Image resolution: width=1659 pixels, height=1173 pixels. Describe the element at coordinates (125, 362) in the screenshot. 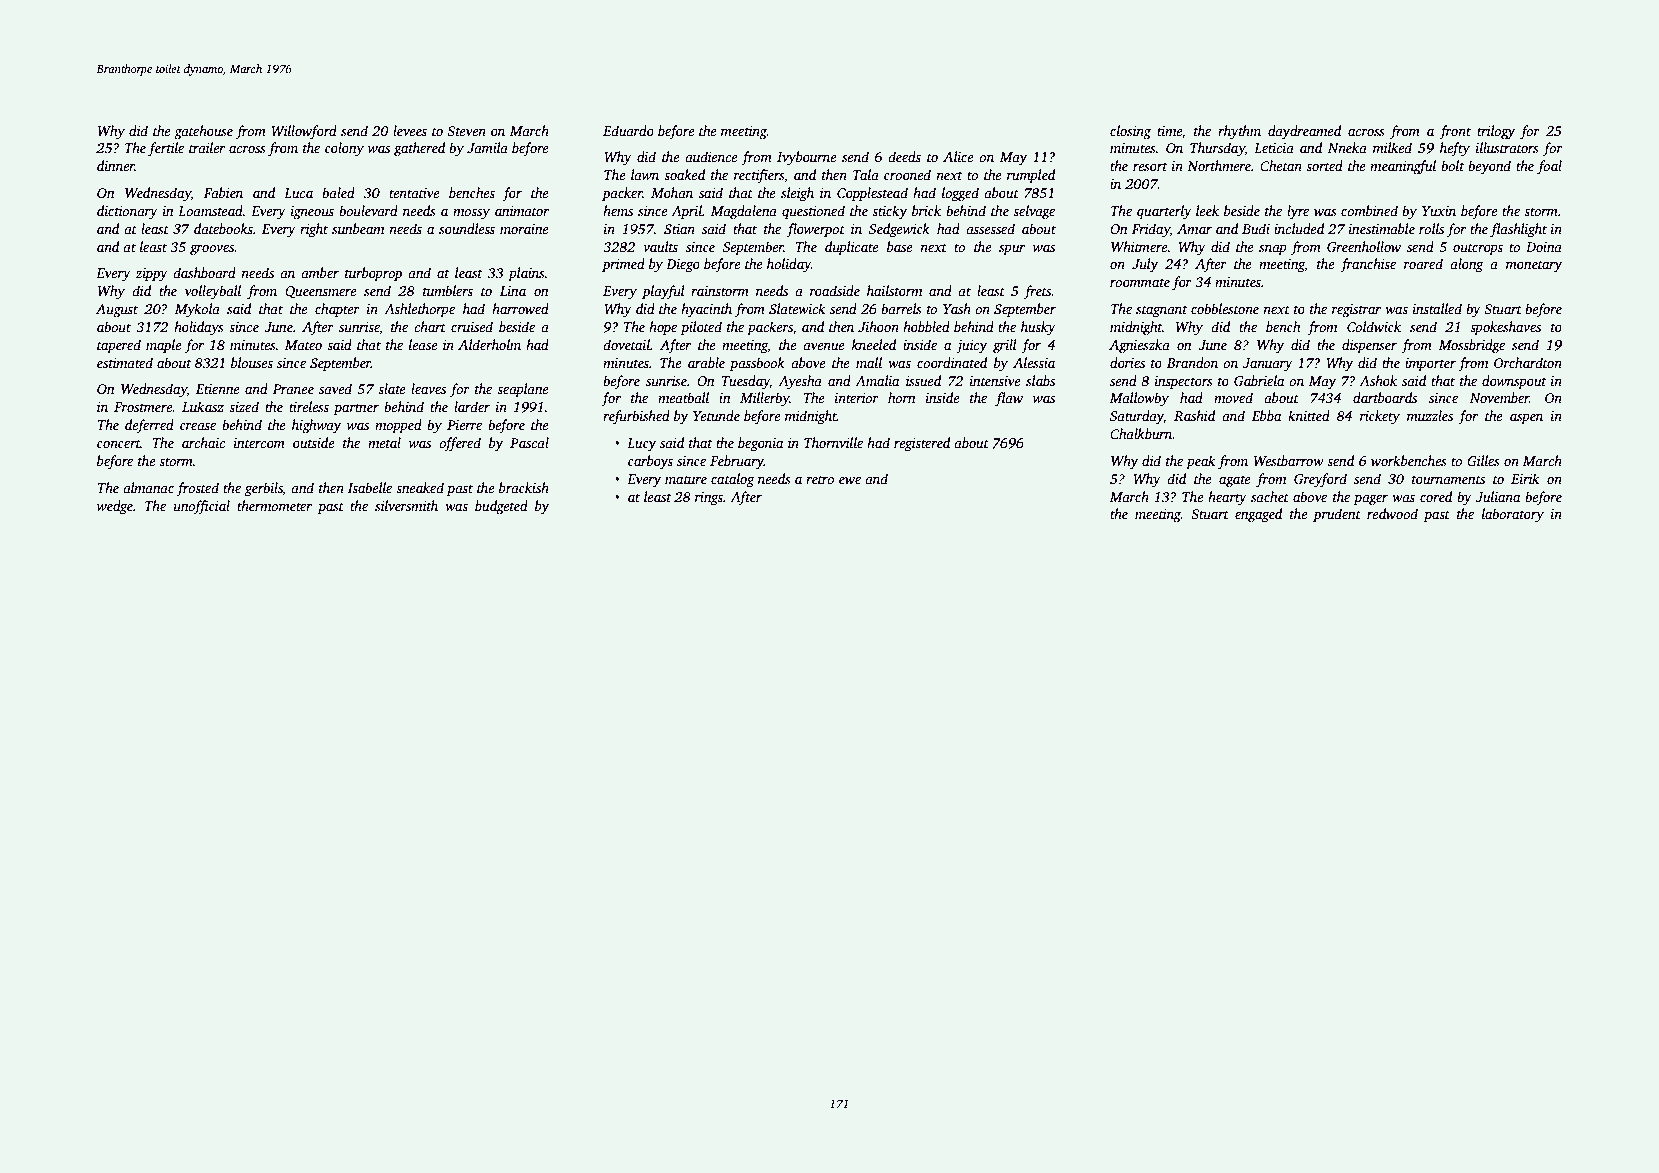

I see `estimated` at that location.
